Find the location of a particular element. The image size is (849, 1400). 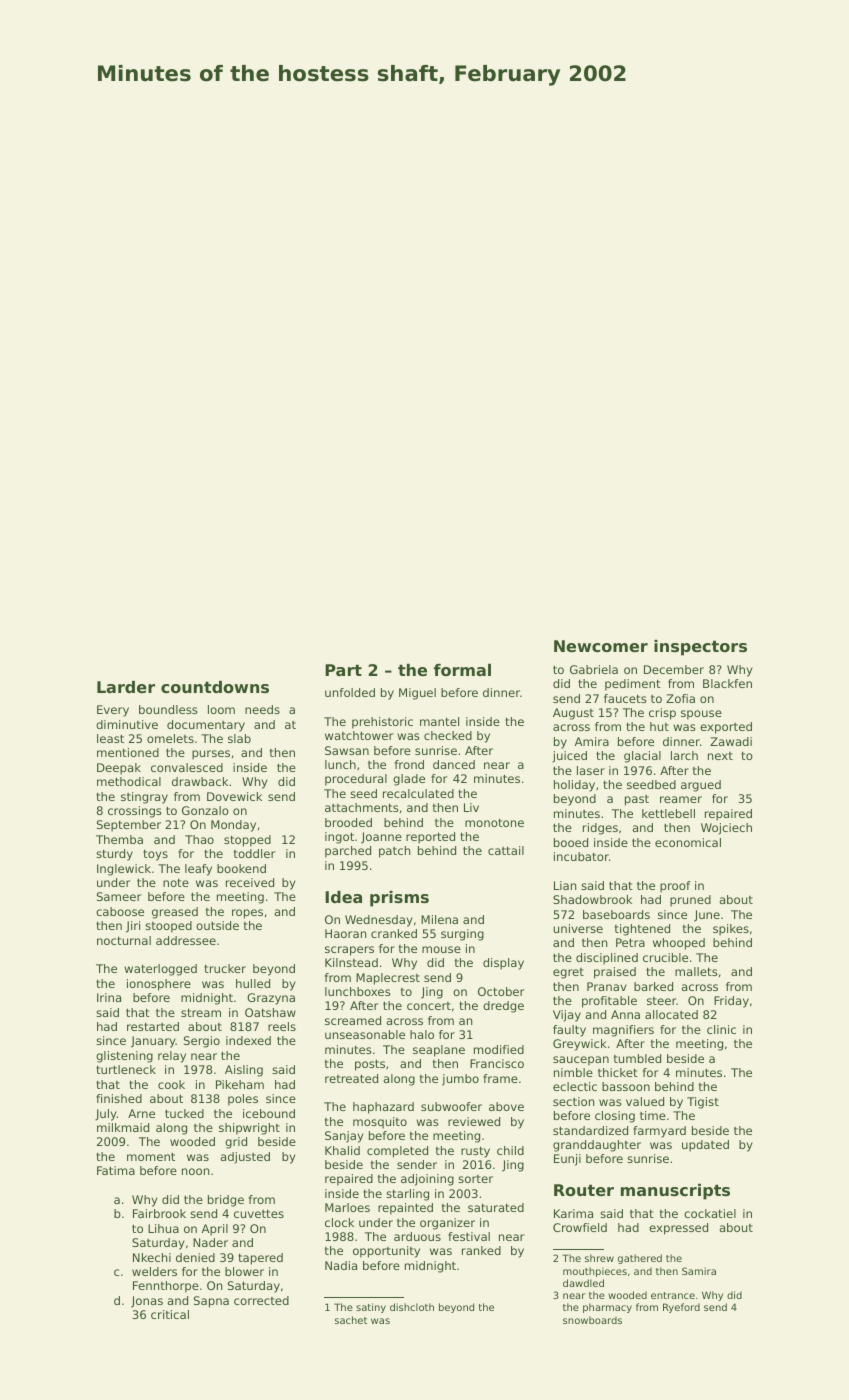

clinic is located at coordinates (721, 1029).
